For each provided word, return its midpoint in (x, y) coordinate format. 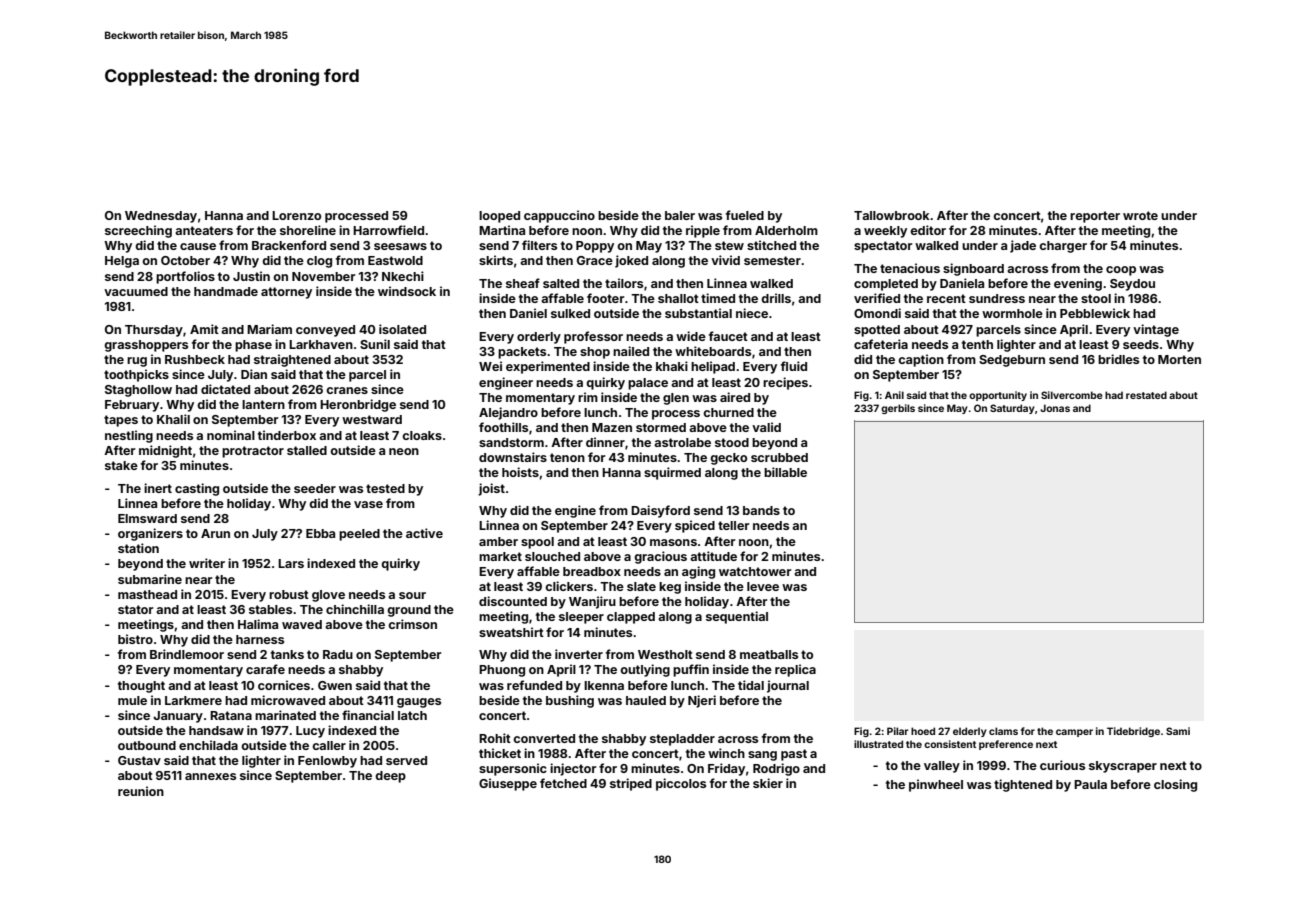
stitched (771, 245)
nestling (129, 436)
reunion (141, 791)
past (794, 755)
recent (946, 298)
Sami (1178, 731)
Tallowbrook (892, 215)
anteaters (204, 230)
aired (735, 397)
